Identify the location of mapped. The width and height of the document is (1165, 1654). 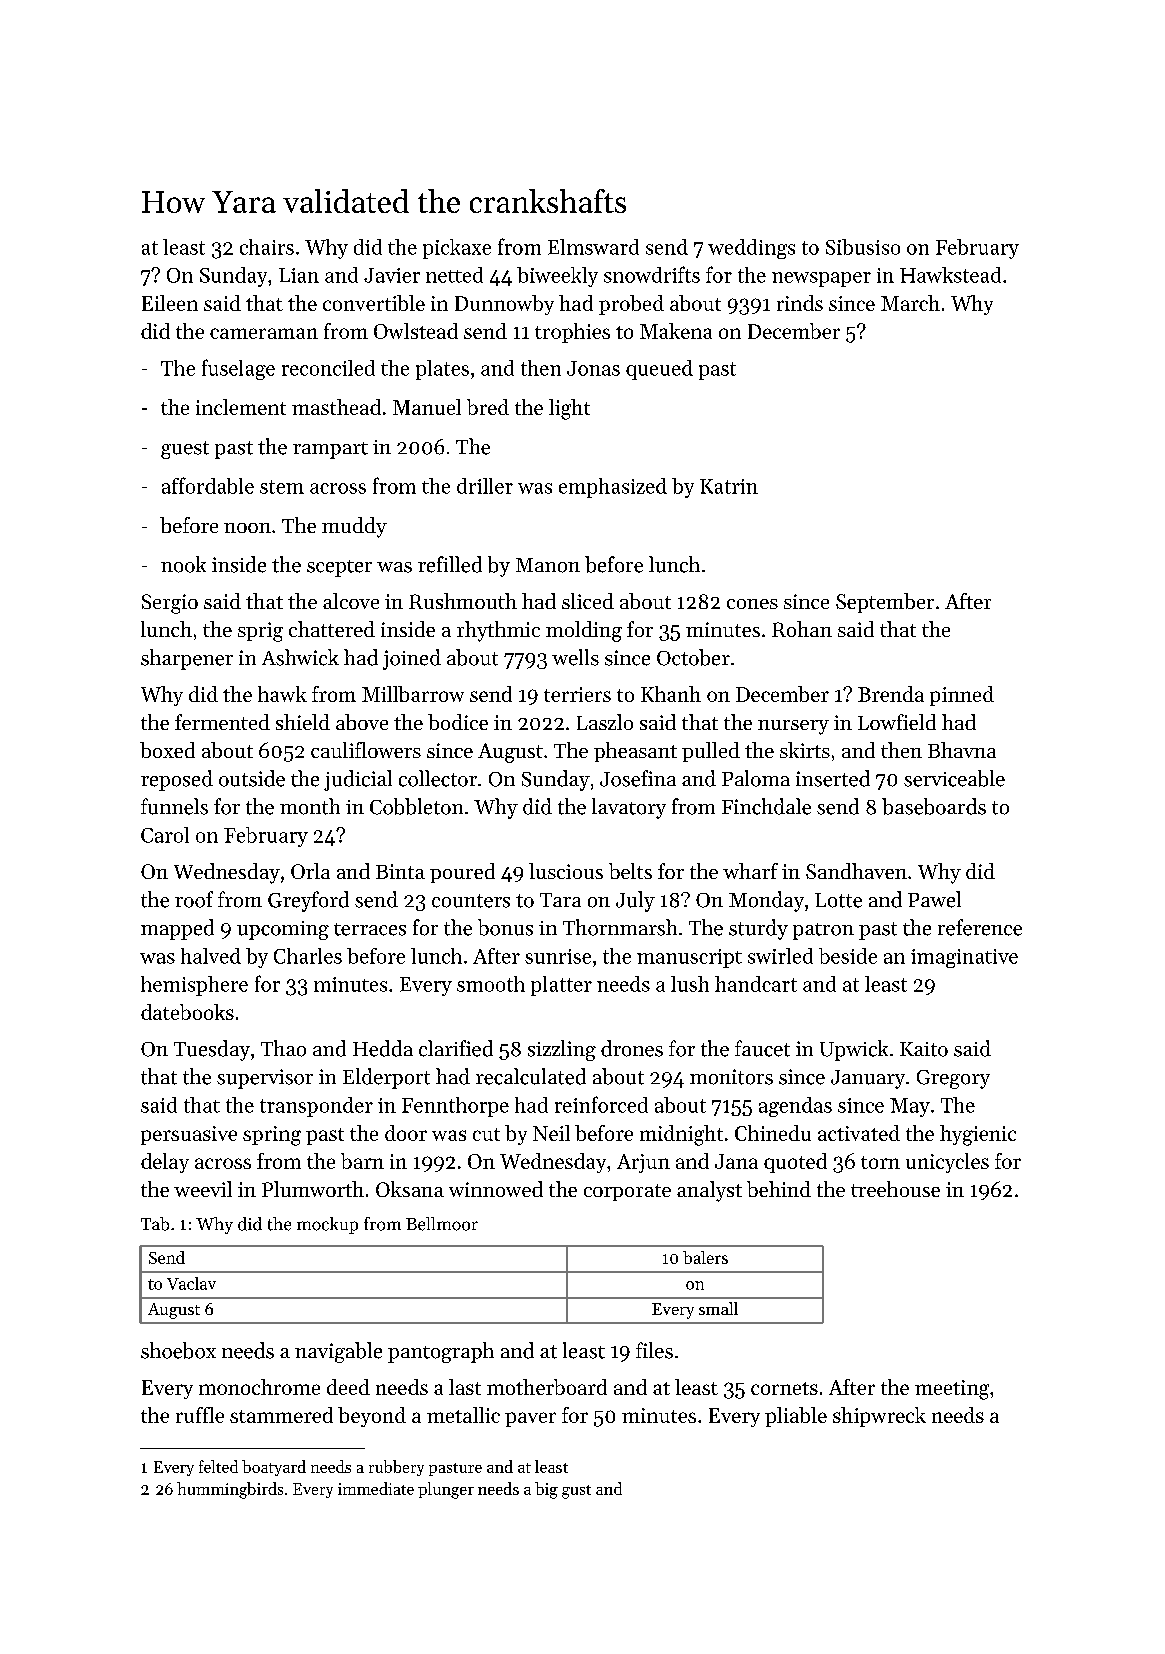
(177, 929).
